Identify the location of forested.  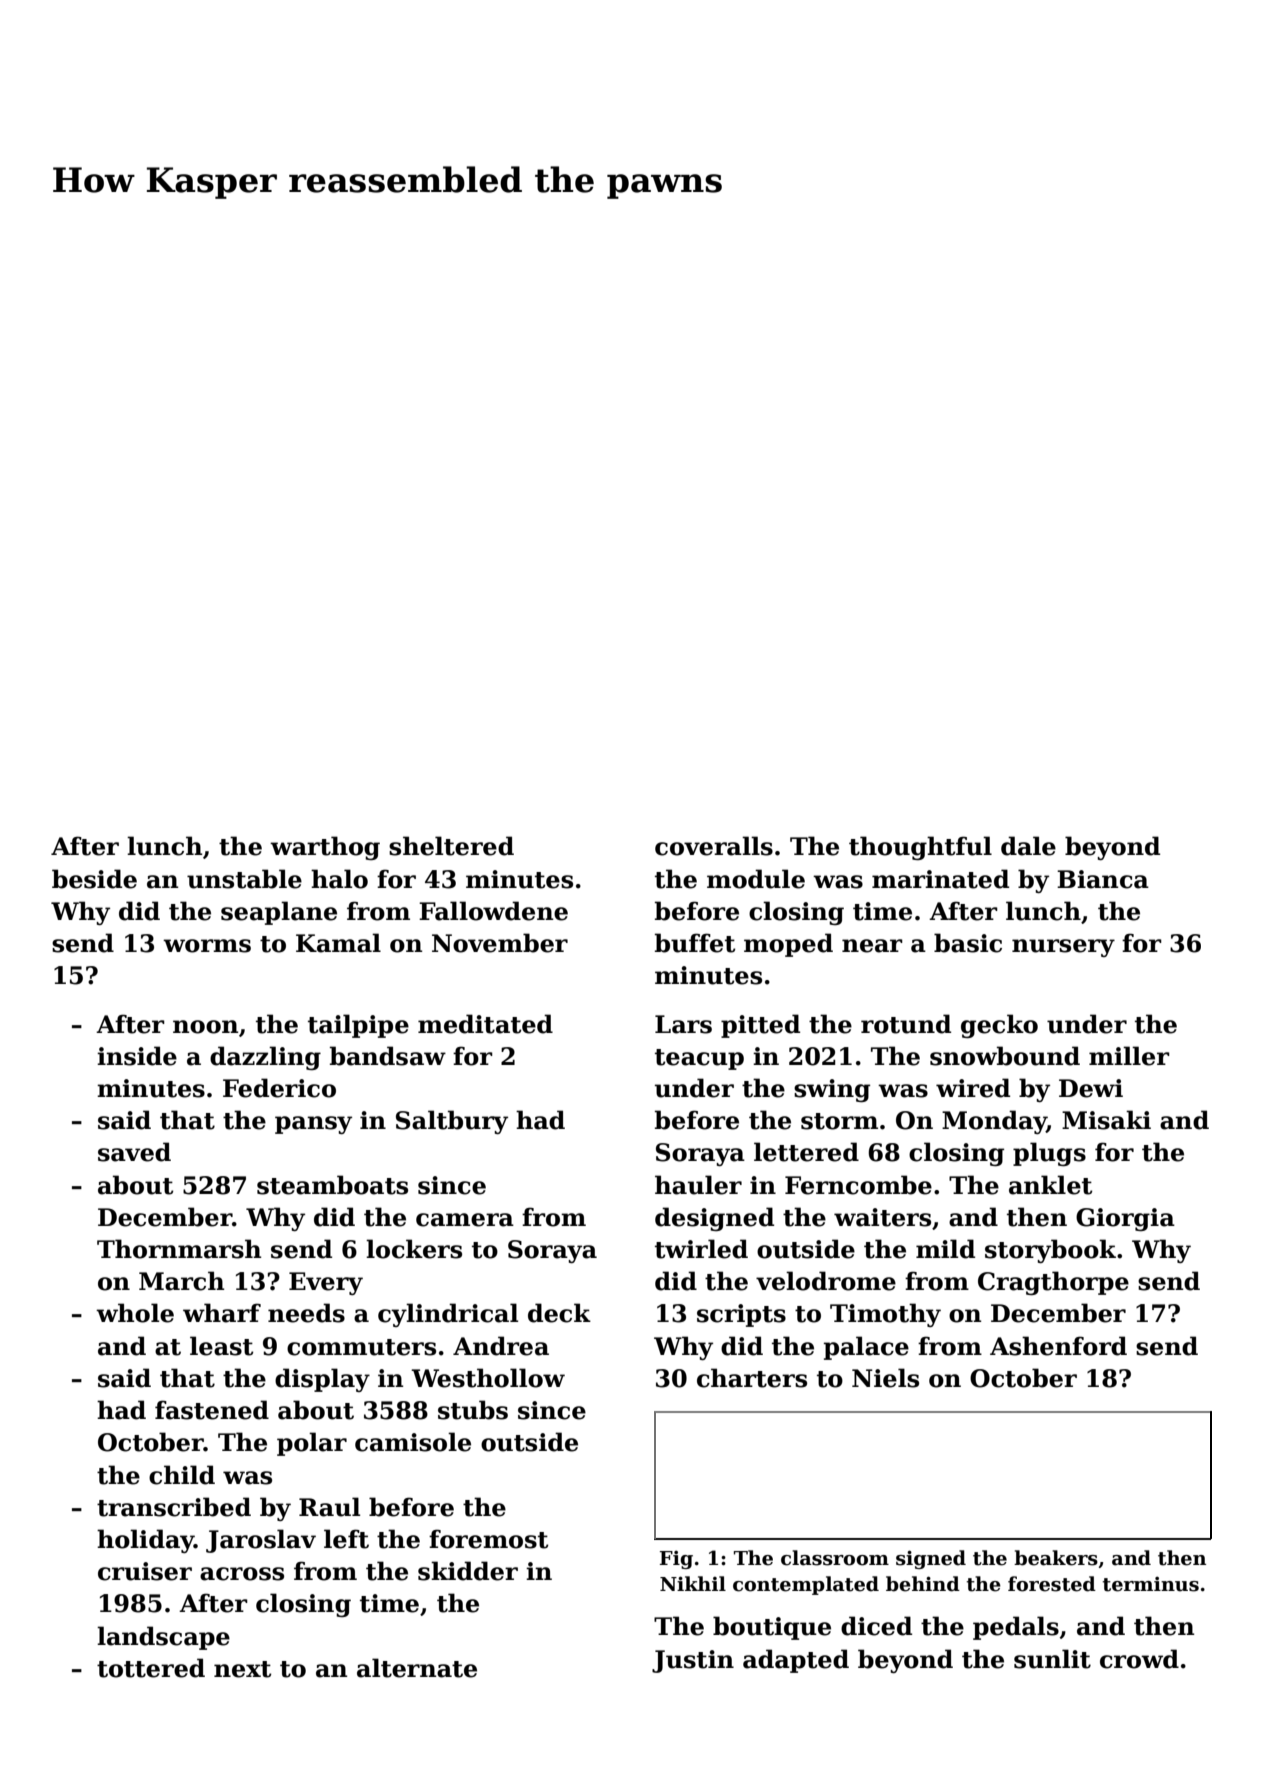
(1052, 1584).
